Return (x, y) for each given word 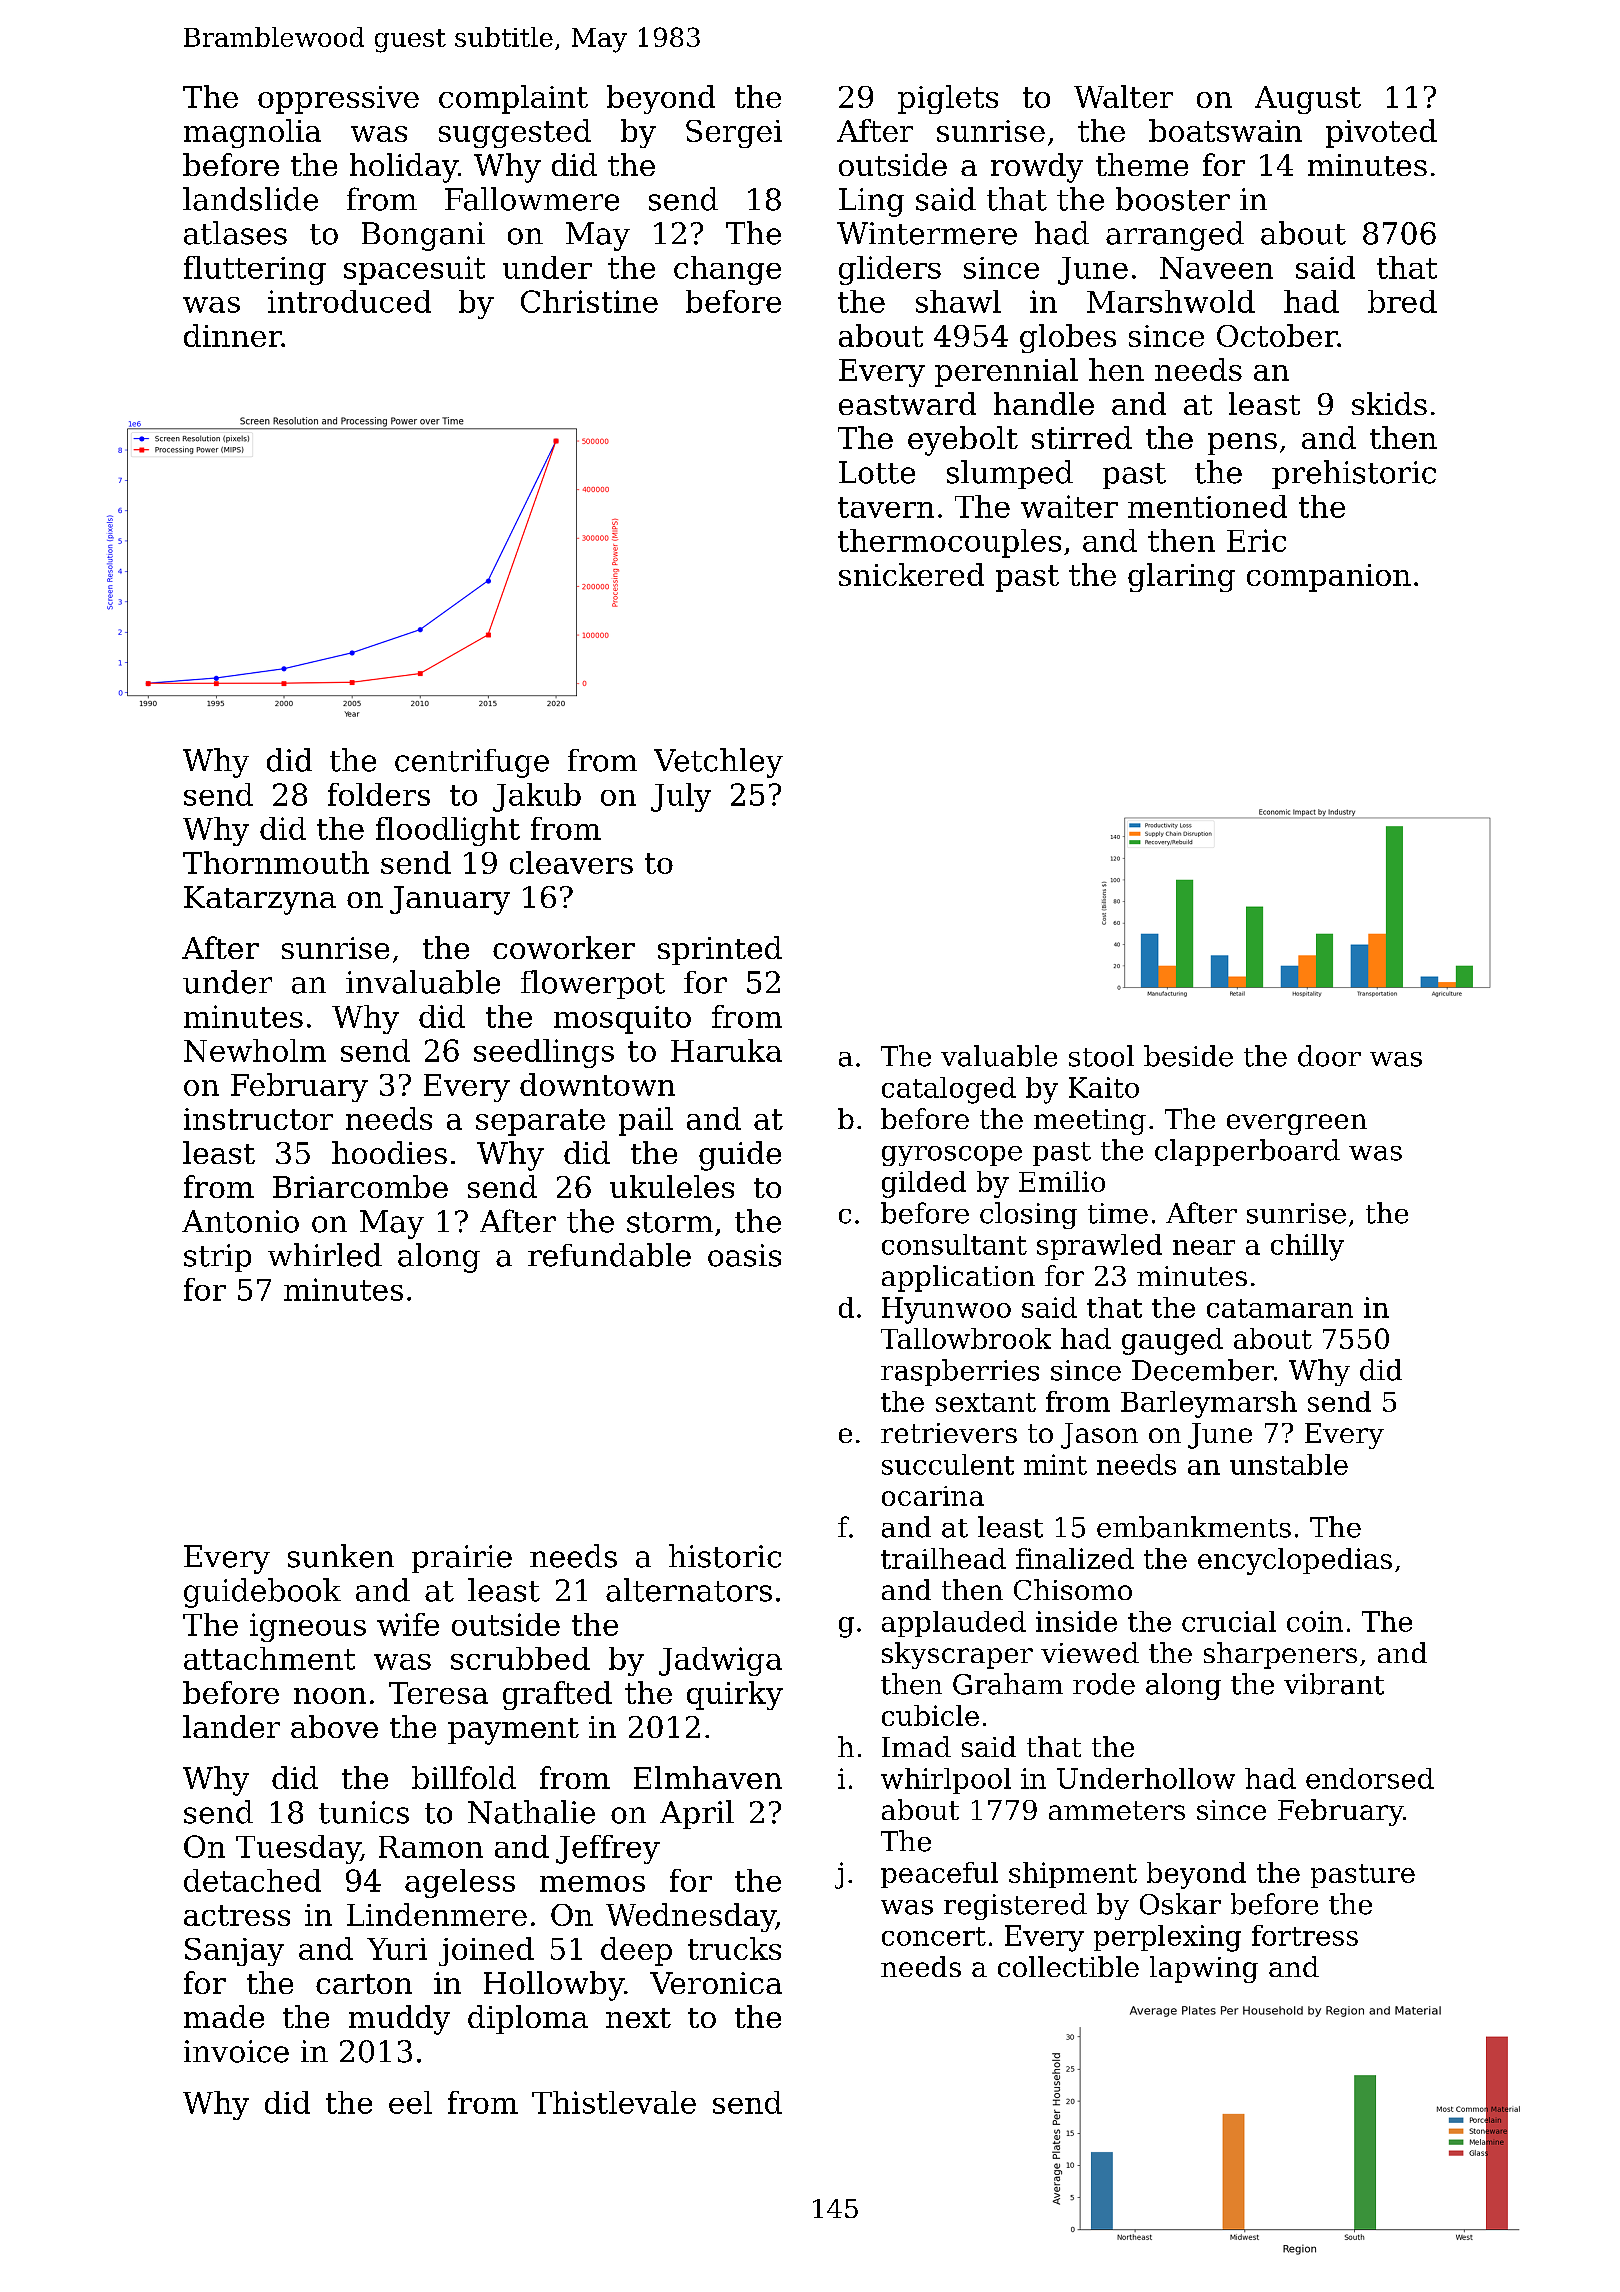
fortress (1305, 1935)
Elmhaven (708, 1777)
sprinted (720, 950)
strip (217, 1258)
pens (1242, 444)
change (727, 270)
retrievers (949, 1433)
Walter (1123, 96)
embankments (1194, 1527)
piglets (948, 99)
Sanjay (234, 1952)
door (1329, 1056)
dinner (233, 335)
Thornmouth (276, 862)
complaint (513, 99)
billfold (464, 1777)
